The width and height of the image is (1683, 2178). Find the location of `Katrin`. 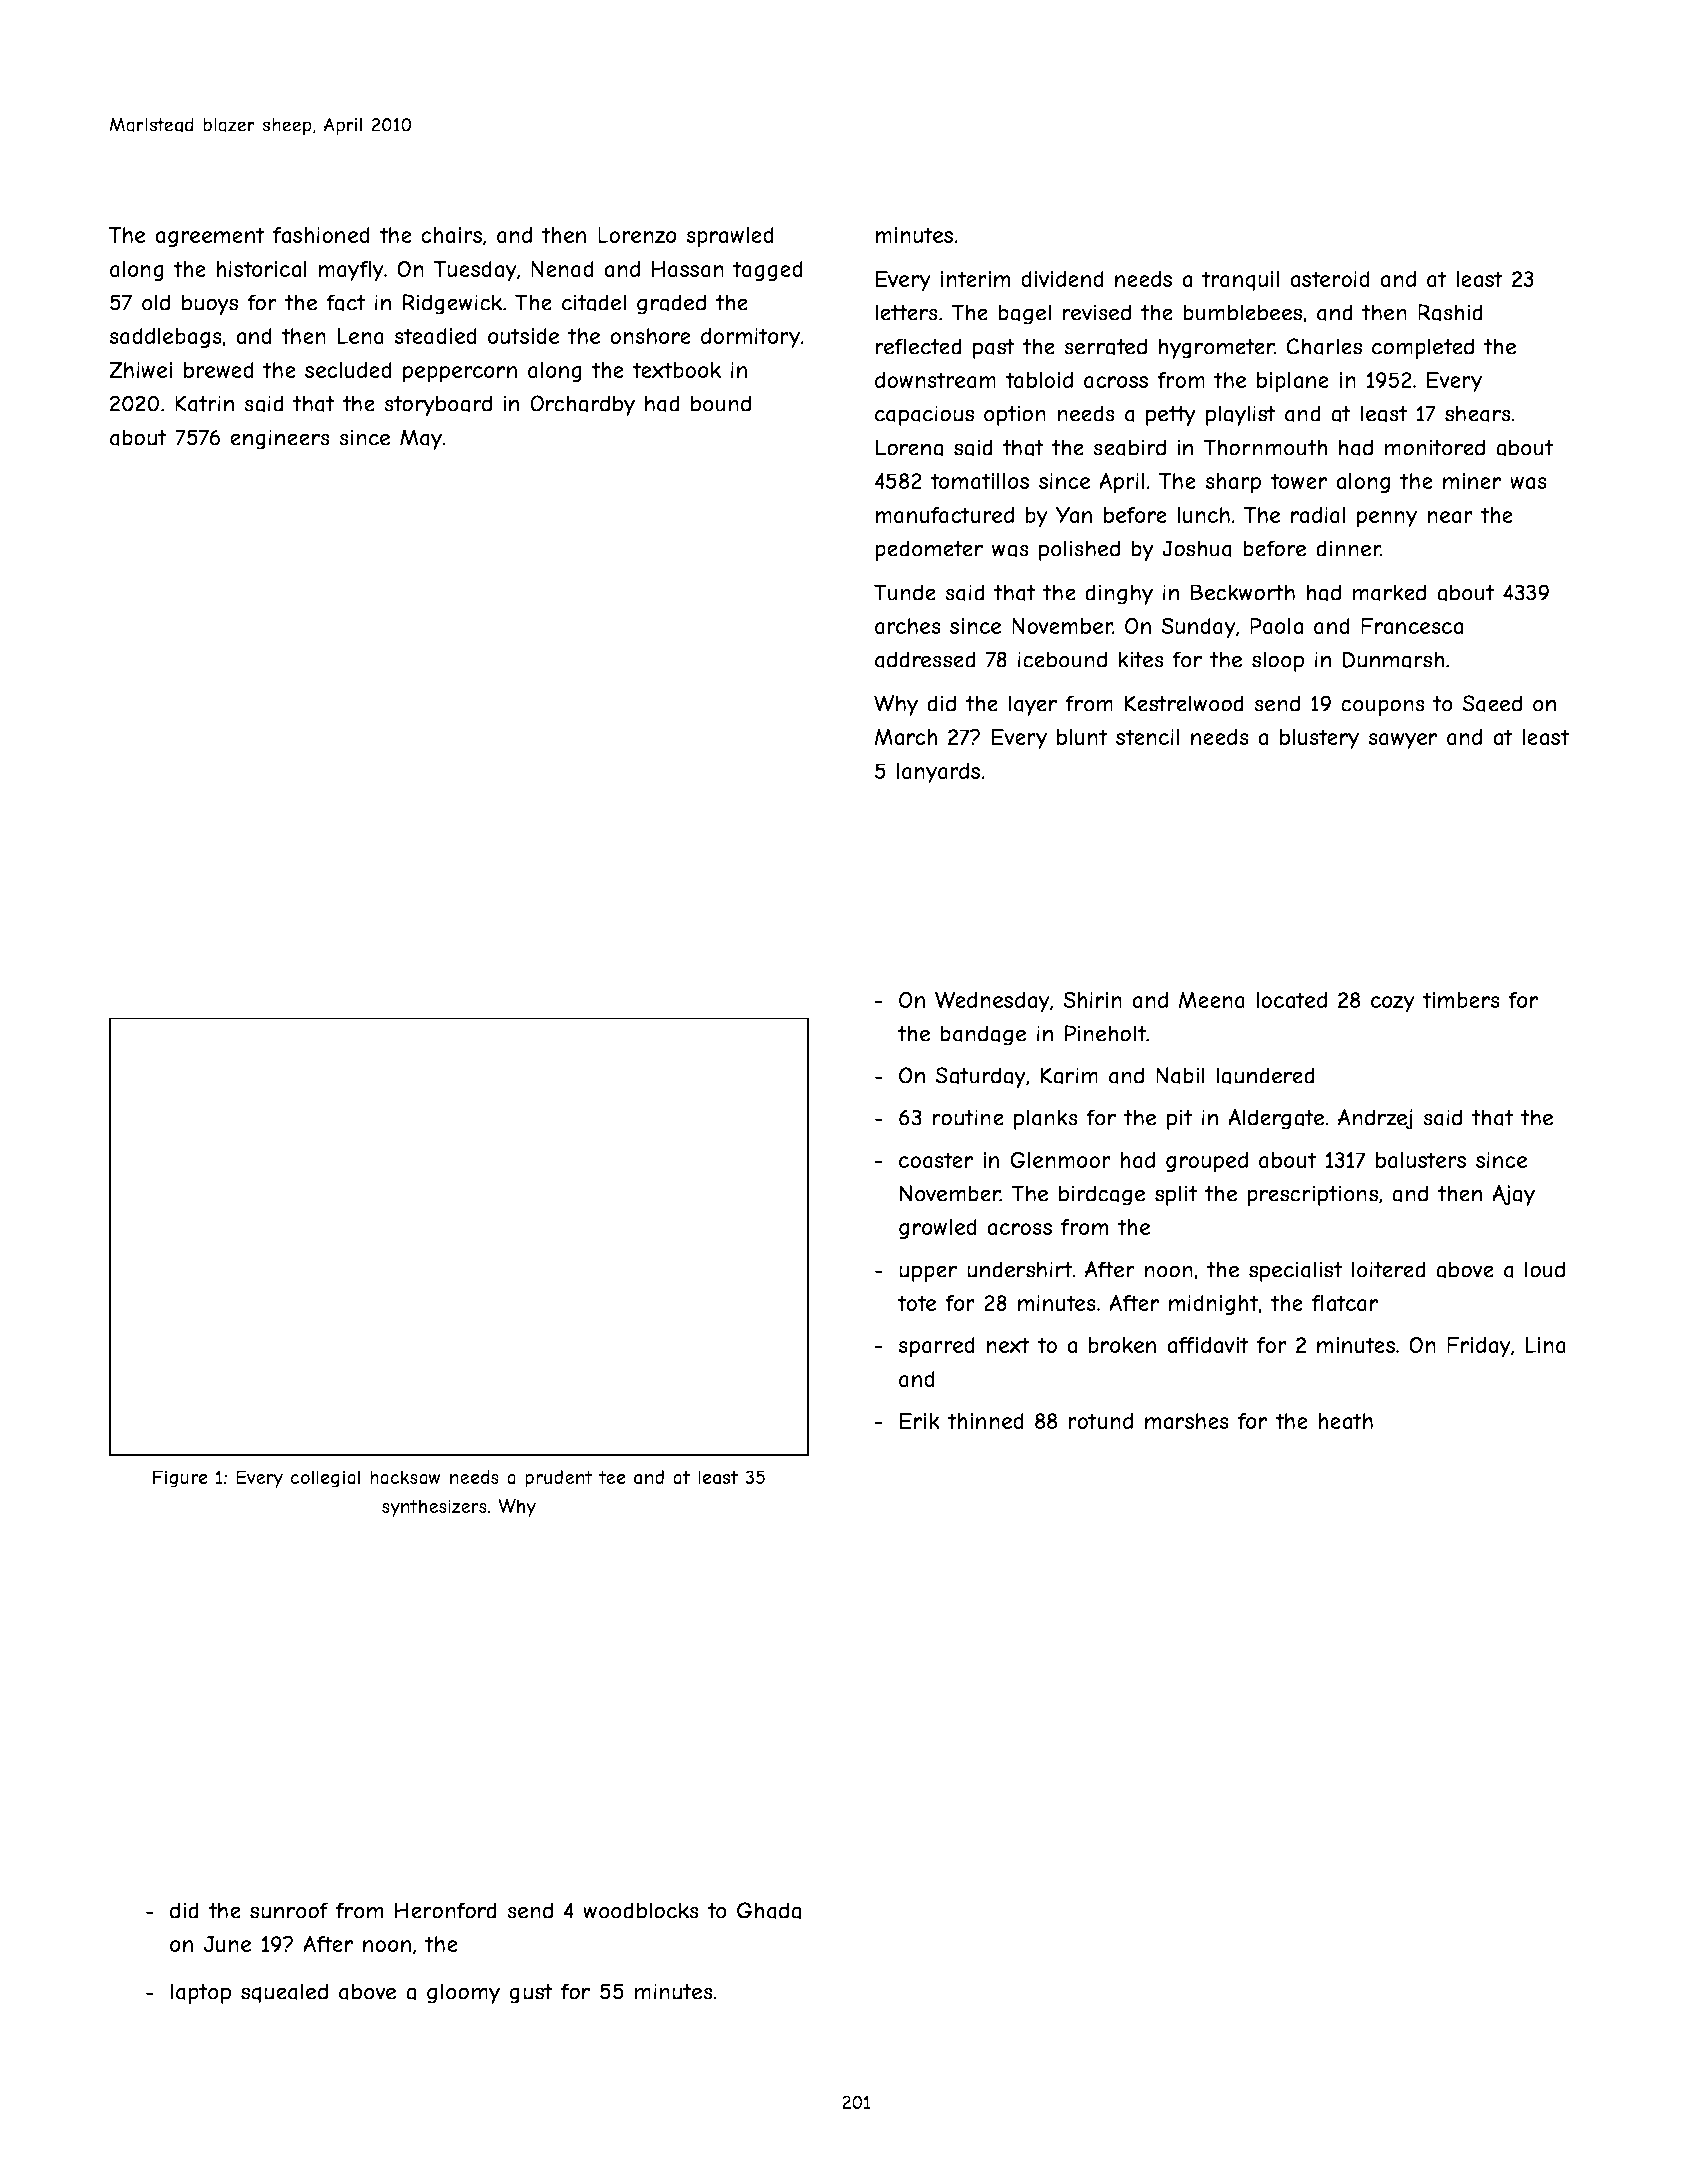

Katrin is located at coordinates (204, 403).
